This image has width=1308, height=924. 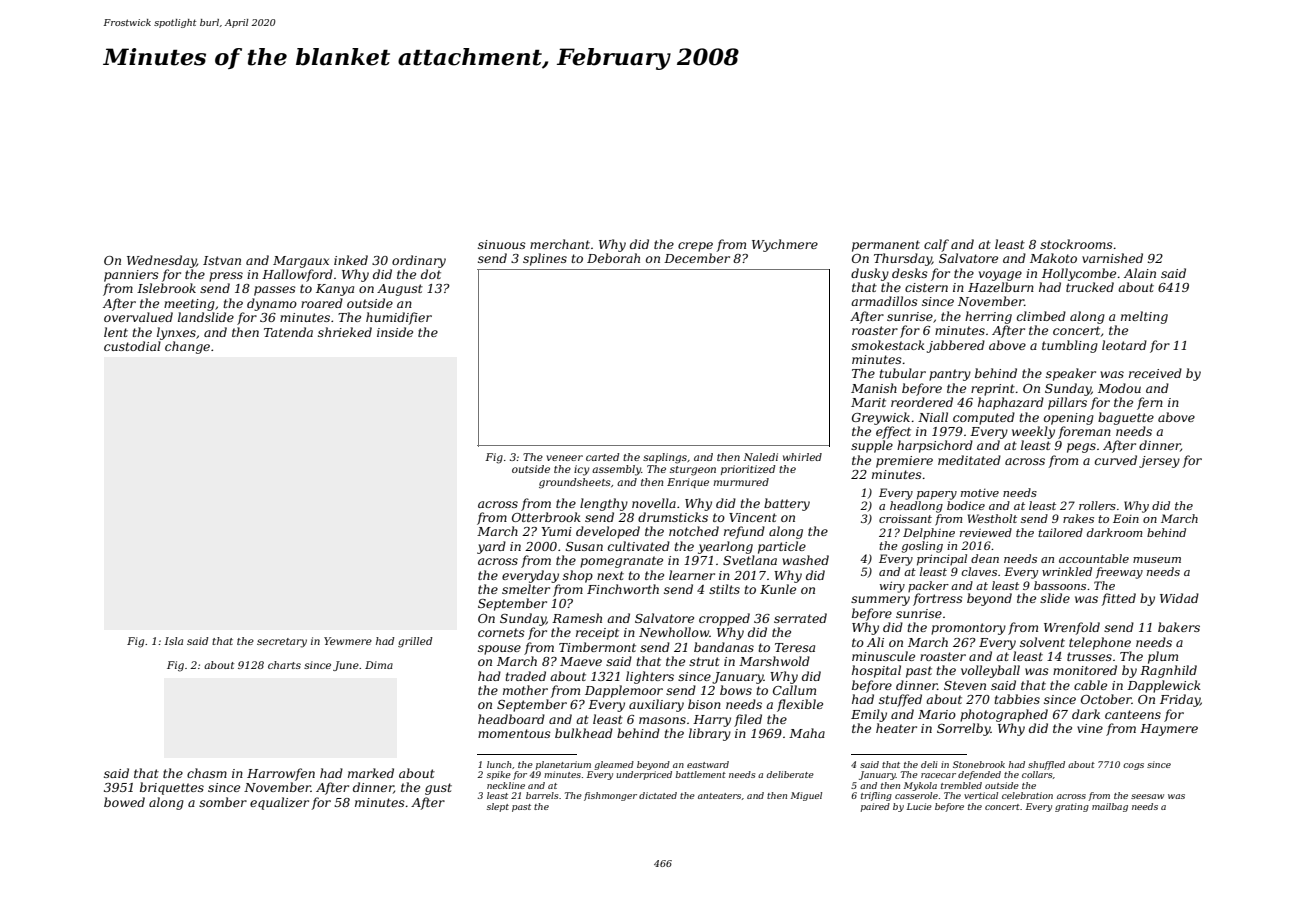 I want to click on veneer, so click(x=565, y=458).
